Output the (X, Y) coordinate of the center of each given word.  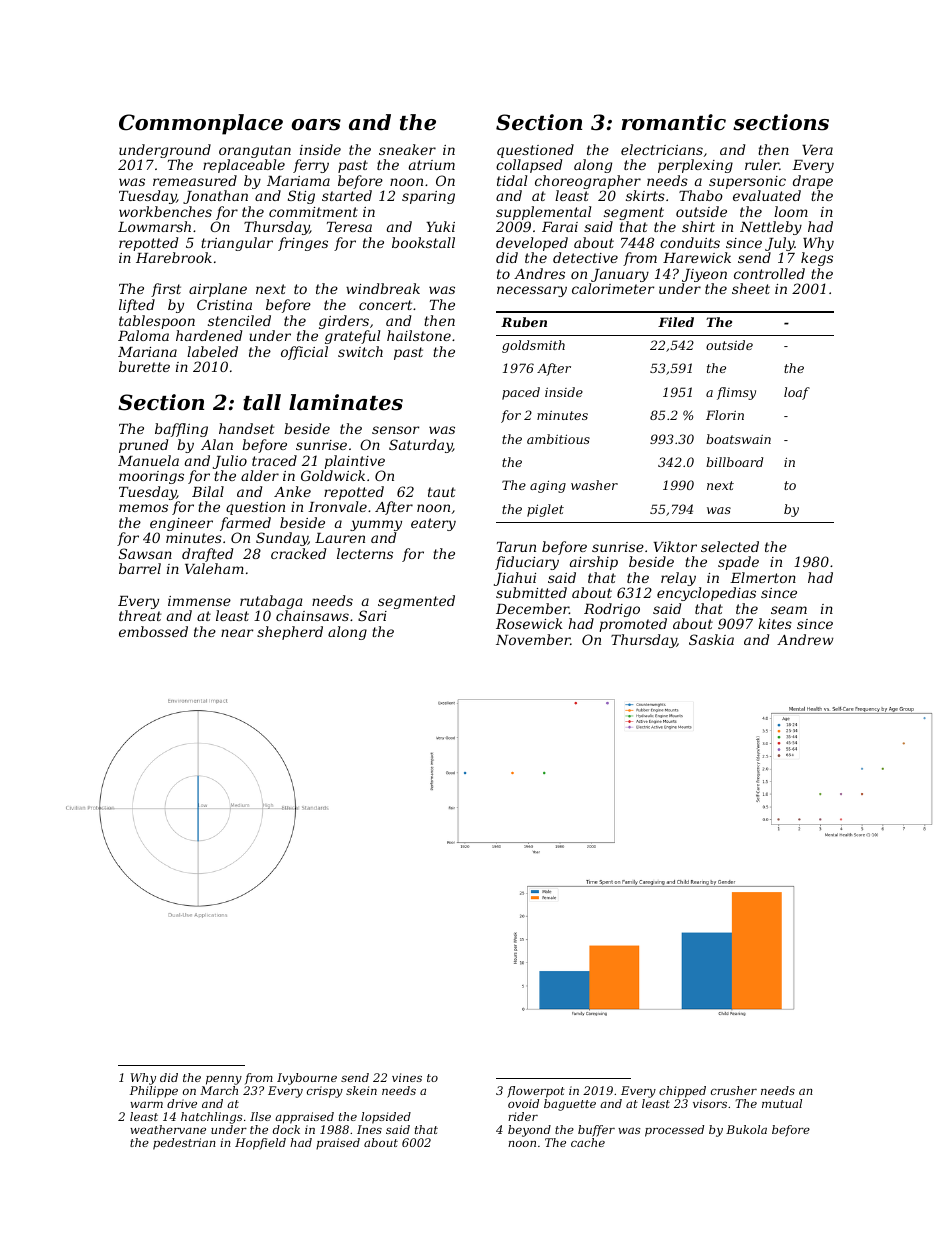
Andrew (805, 639)
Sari (372, 615)
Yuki (440, 226)
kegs (817, 259)
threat (140, 615)
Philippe (154, 1092)
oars (316, 125)
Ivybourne (307, 1079)
